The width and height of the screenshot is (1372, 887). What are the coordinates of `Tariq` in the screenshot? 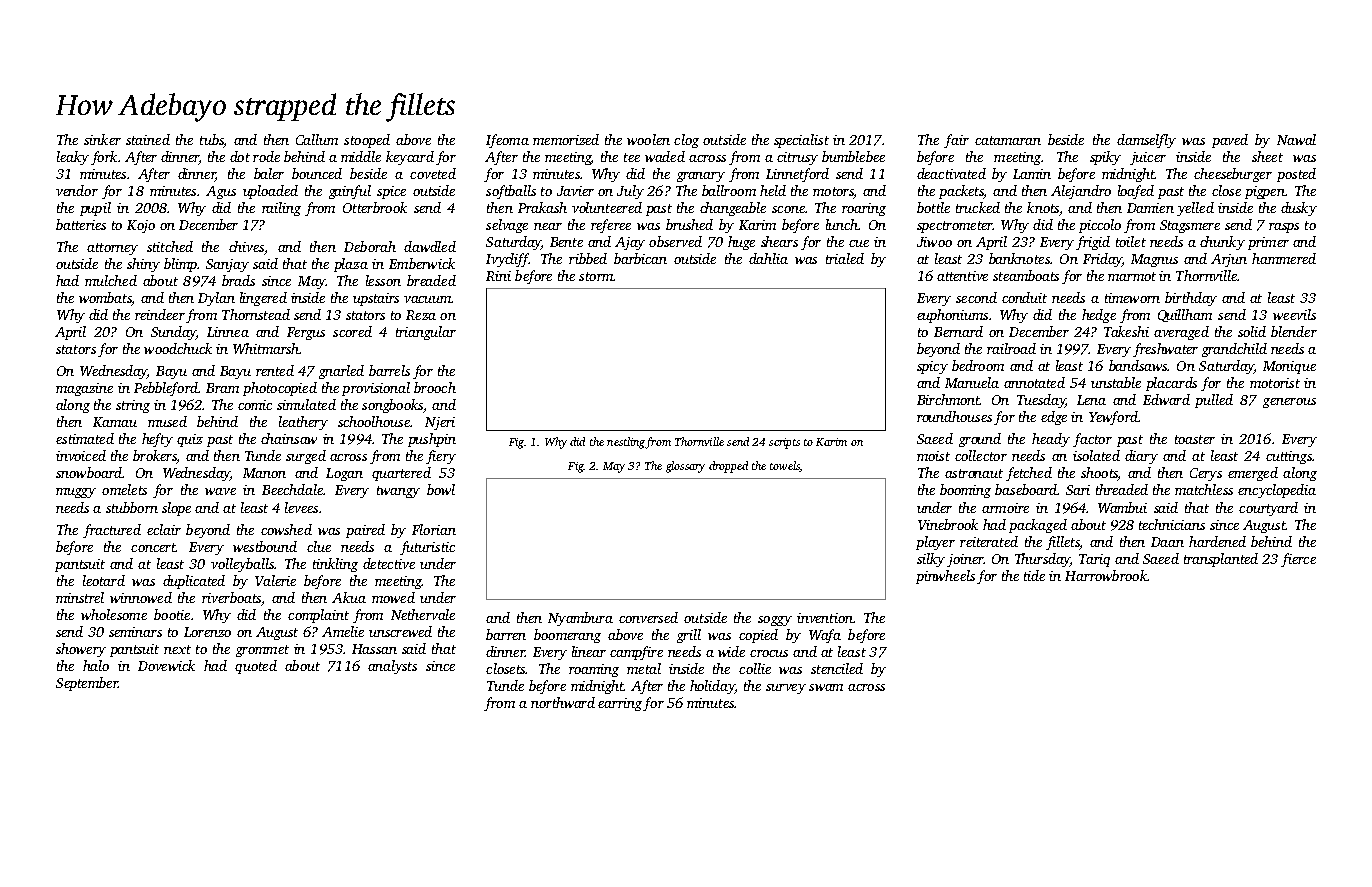 It's located at (1094, 560).
